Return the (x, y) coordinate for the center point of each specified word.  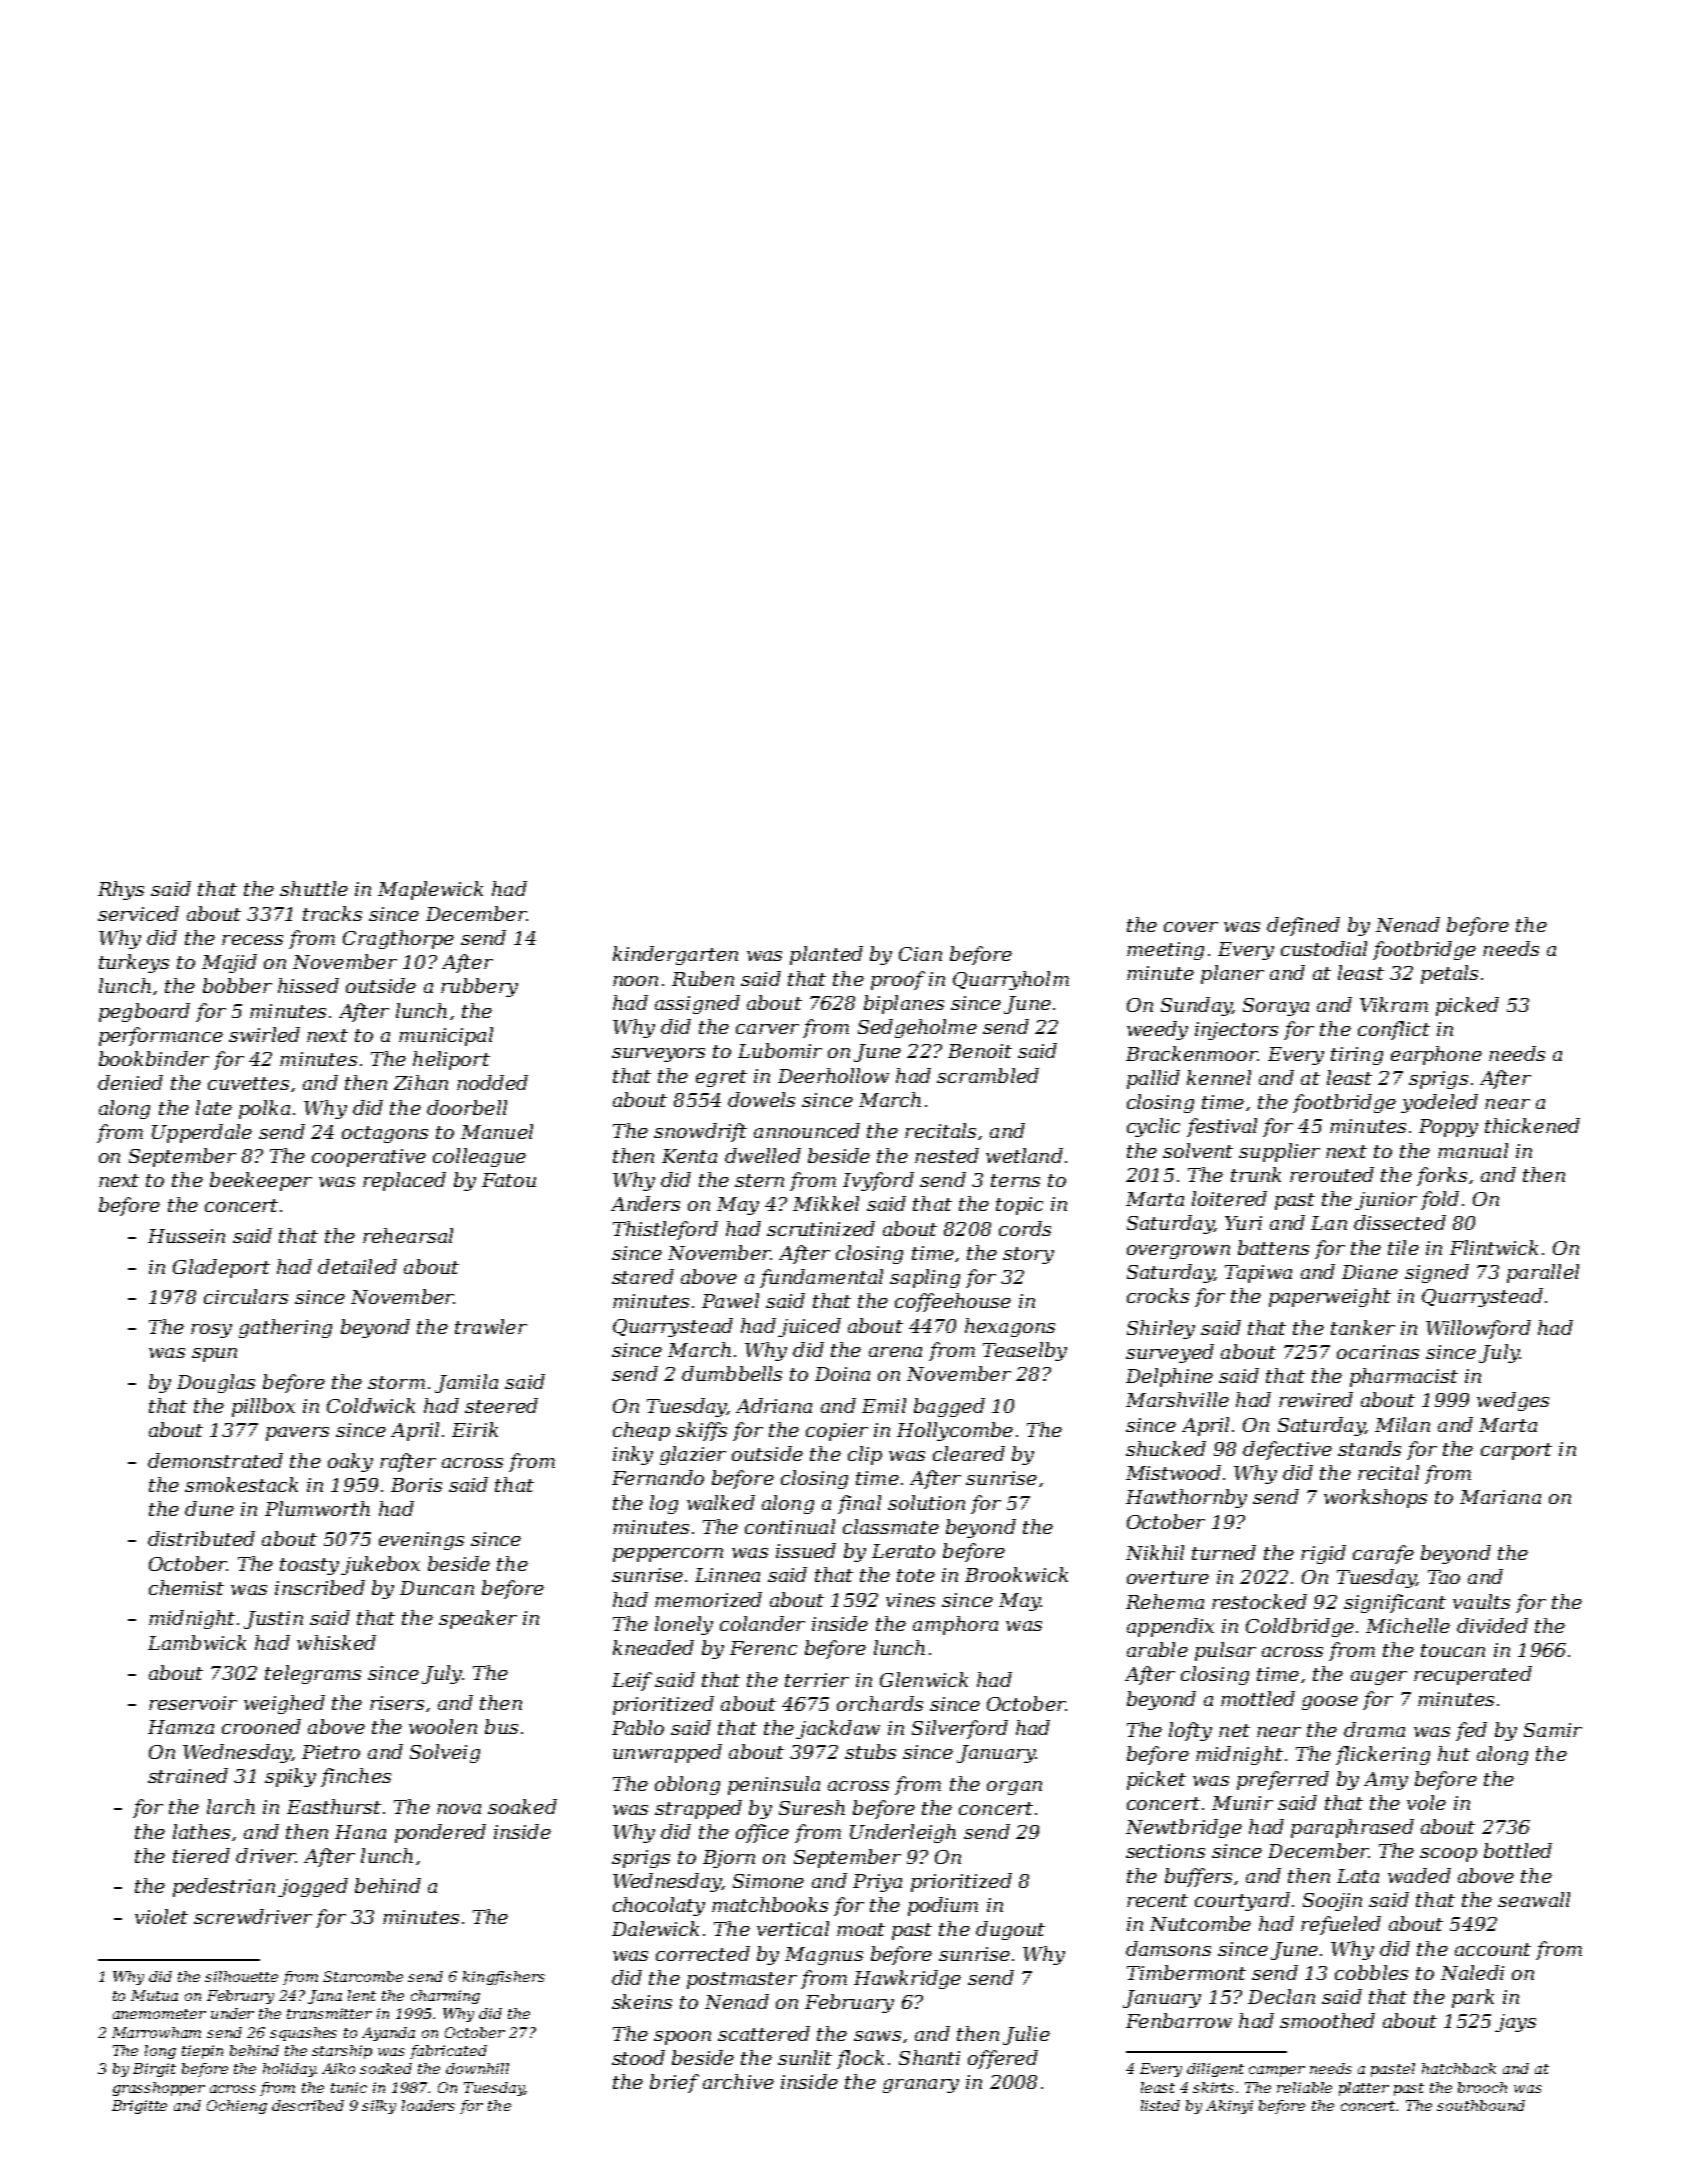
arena (895, 1352)
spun (214, 1355)
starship (342, 2052)
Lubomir (780, 1050)
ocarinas (1378, 1352)
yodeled (1439, 1103)
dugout (1010, 1930)
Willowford (1478, 1329)
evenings (421, 1541)
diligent (1215, 2070)
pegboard (144, 1012)
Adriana (774, 1405)
